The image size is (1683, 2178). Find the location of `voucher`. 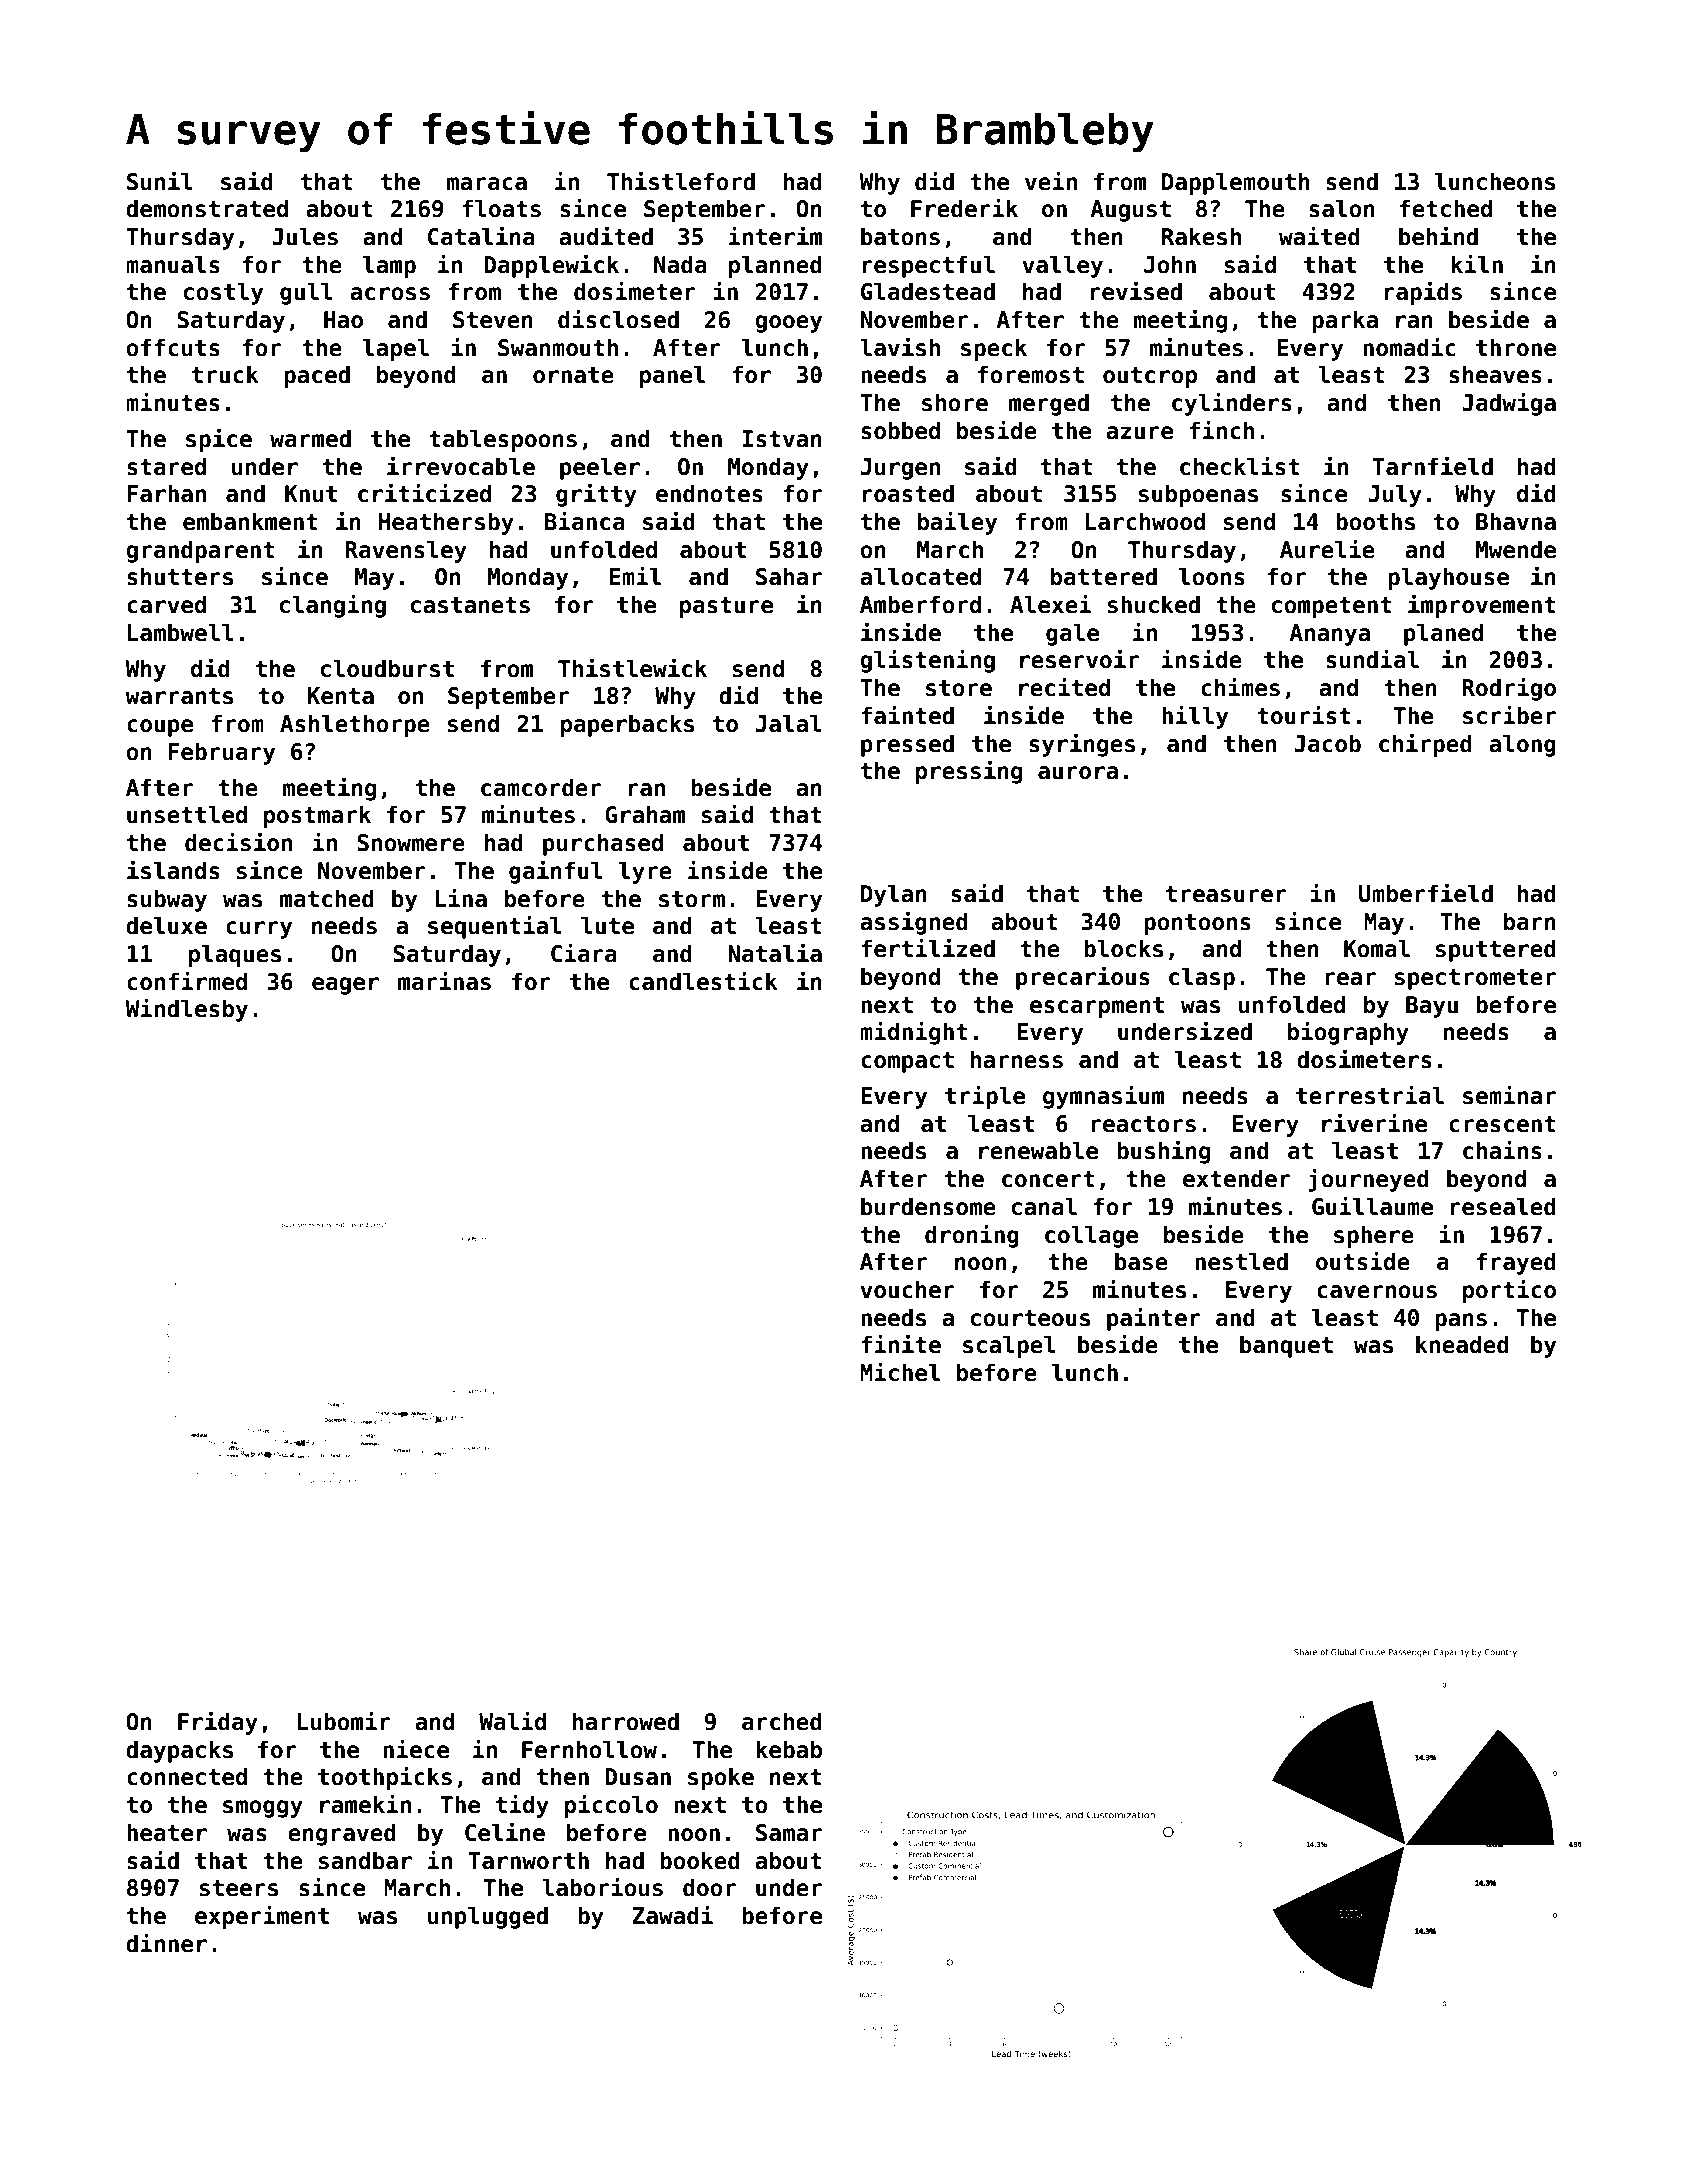

voucher is located at coordinates (908, 1289).
